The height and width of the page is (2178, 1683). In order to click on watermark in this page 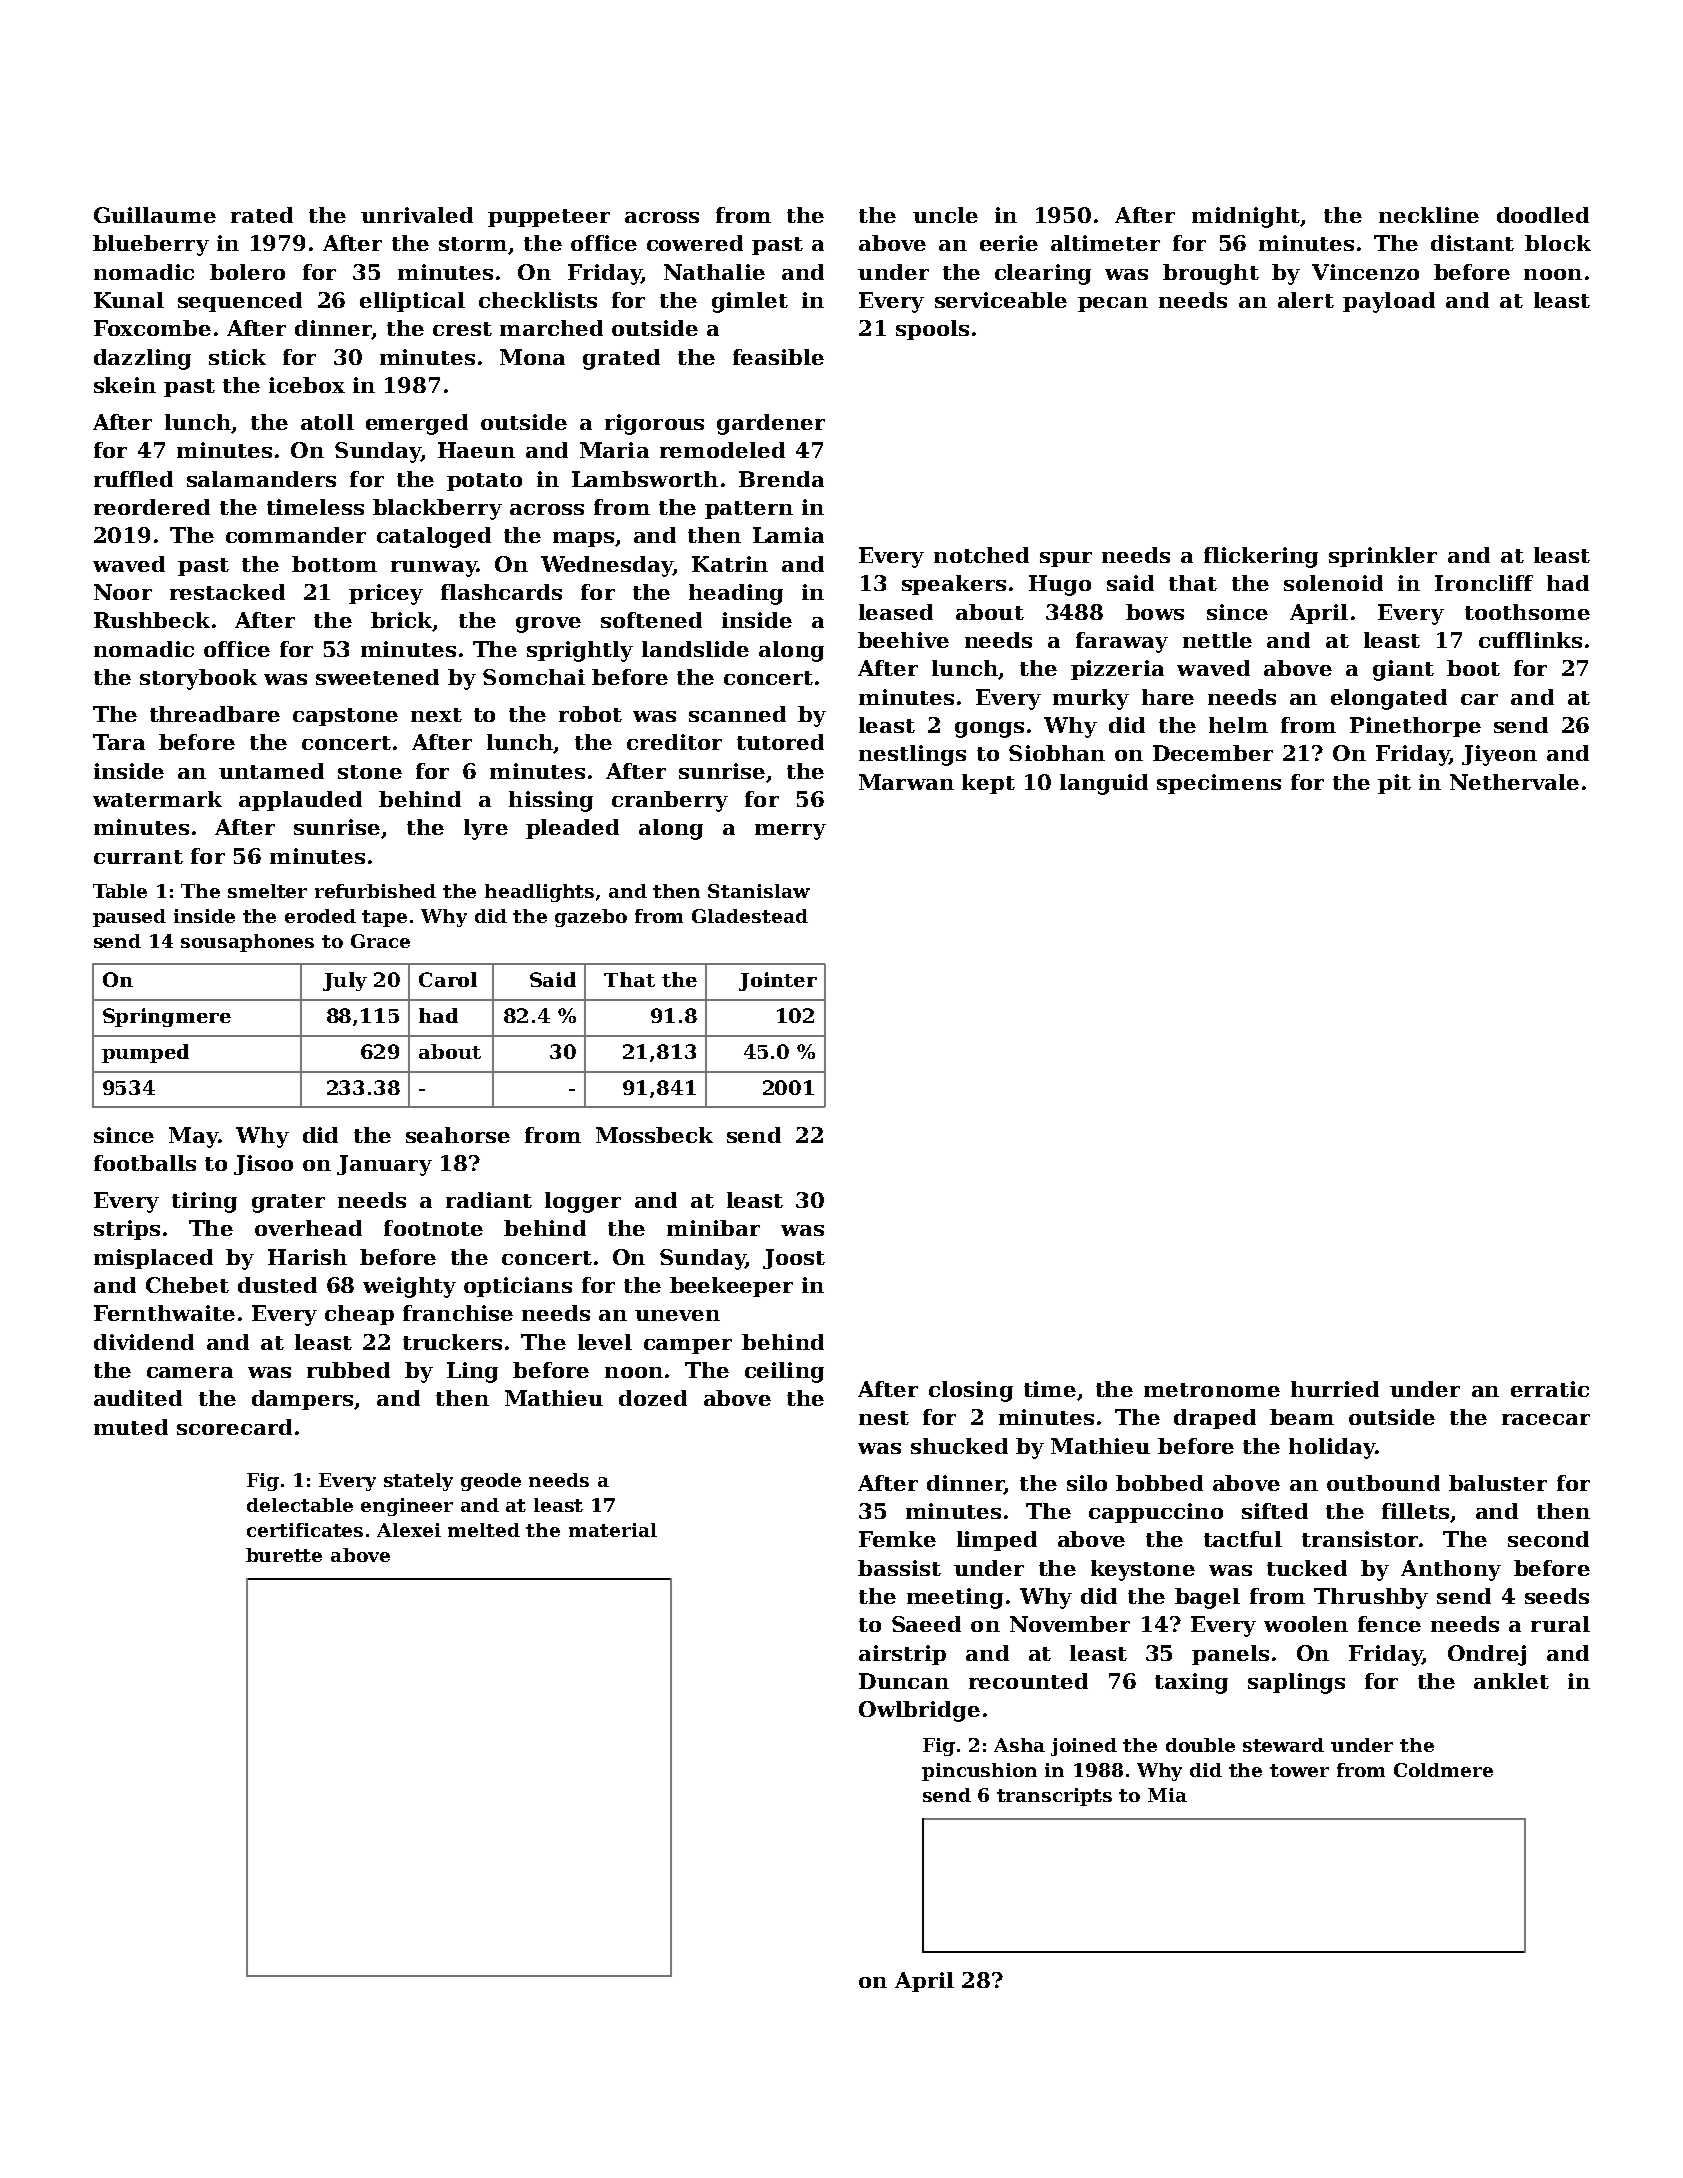, I will do `click(157, 799)`.
